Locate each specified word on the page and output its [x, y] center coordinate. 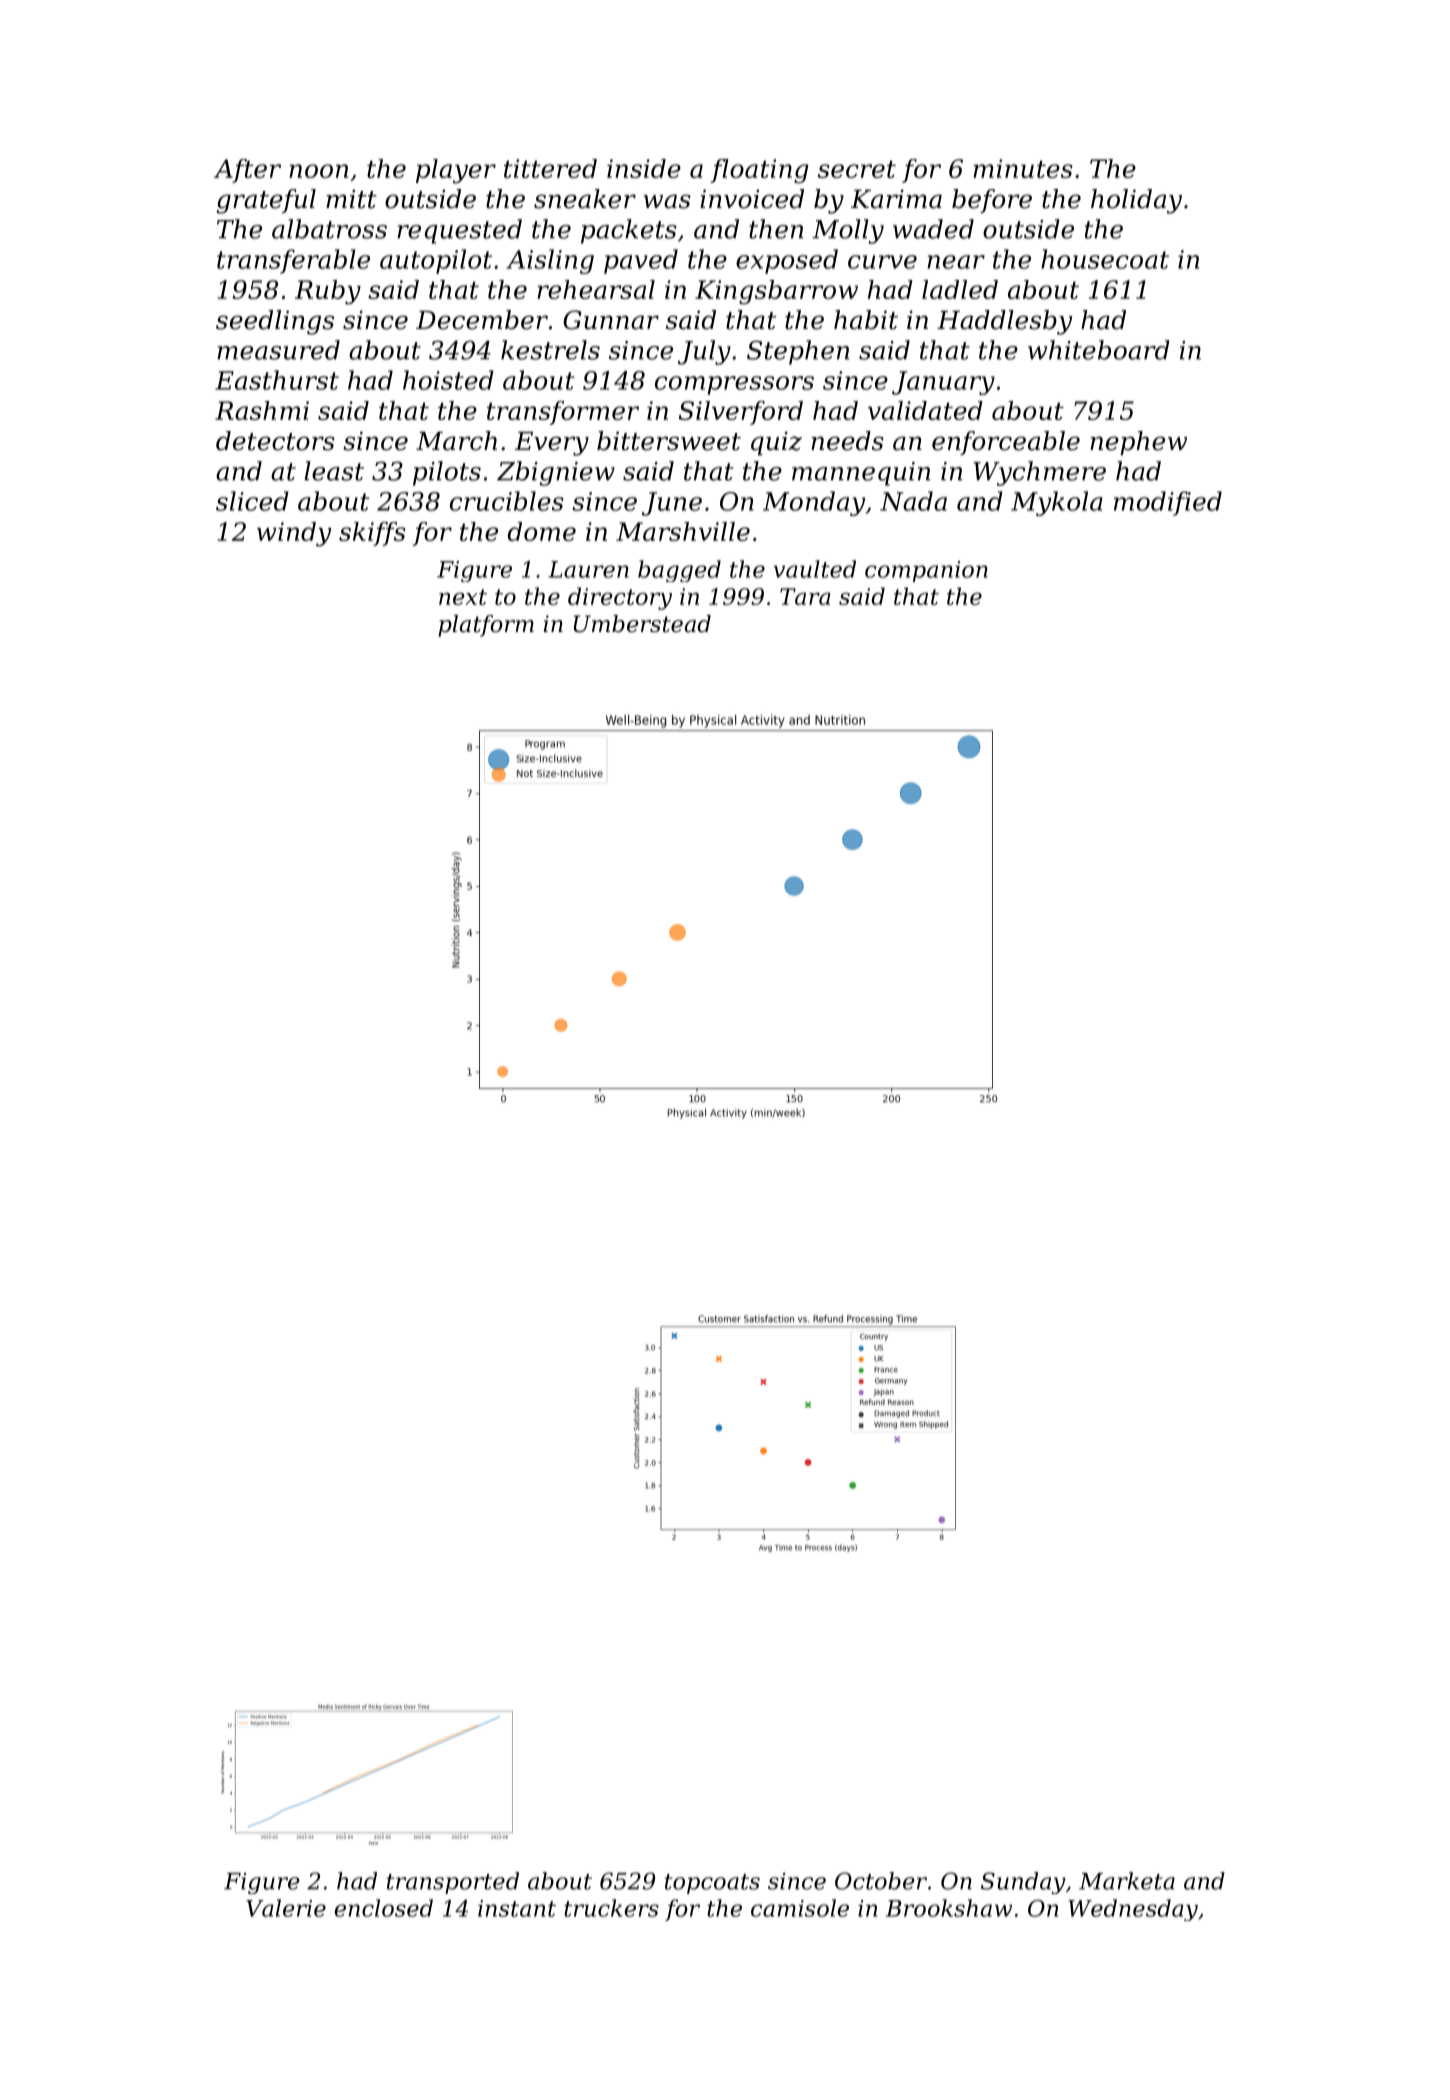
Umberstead [642, 624]
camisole [800, 1908]
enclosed [383, 1908]
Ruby [328, 292]
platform [486, 626]
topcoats [712, 1884]
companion [926, 571]
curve [882, 262]
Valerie [286, 1908]
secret [857, 169]
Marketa [1127, 1881]
